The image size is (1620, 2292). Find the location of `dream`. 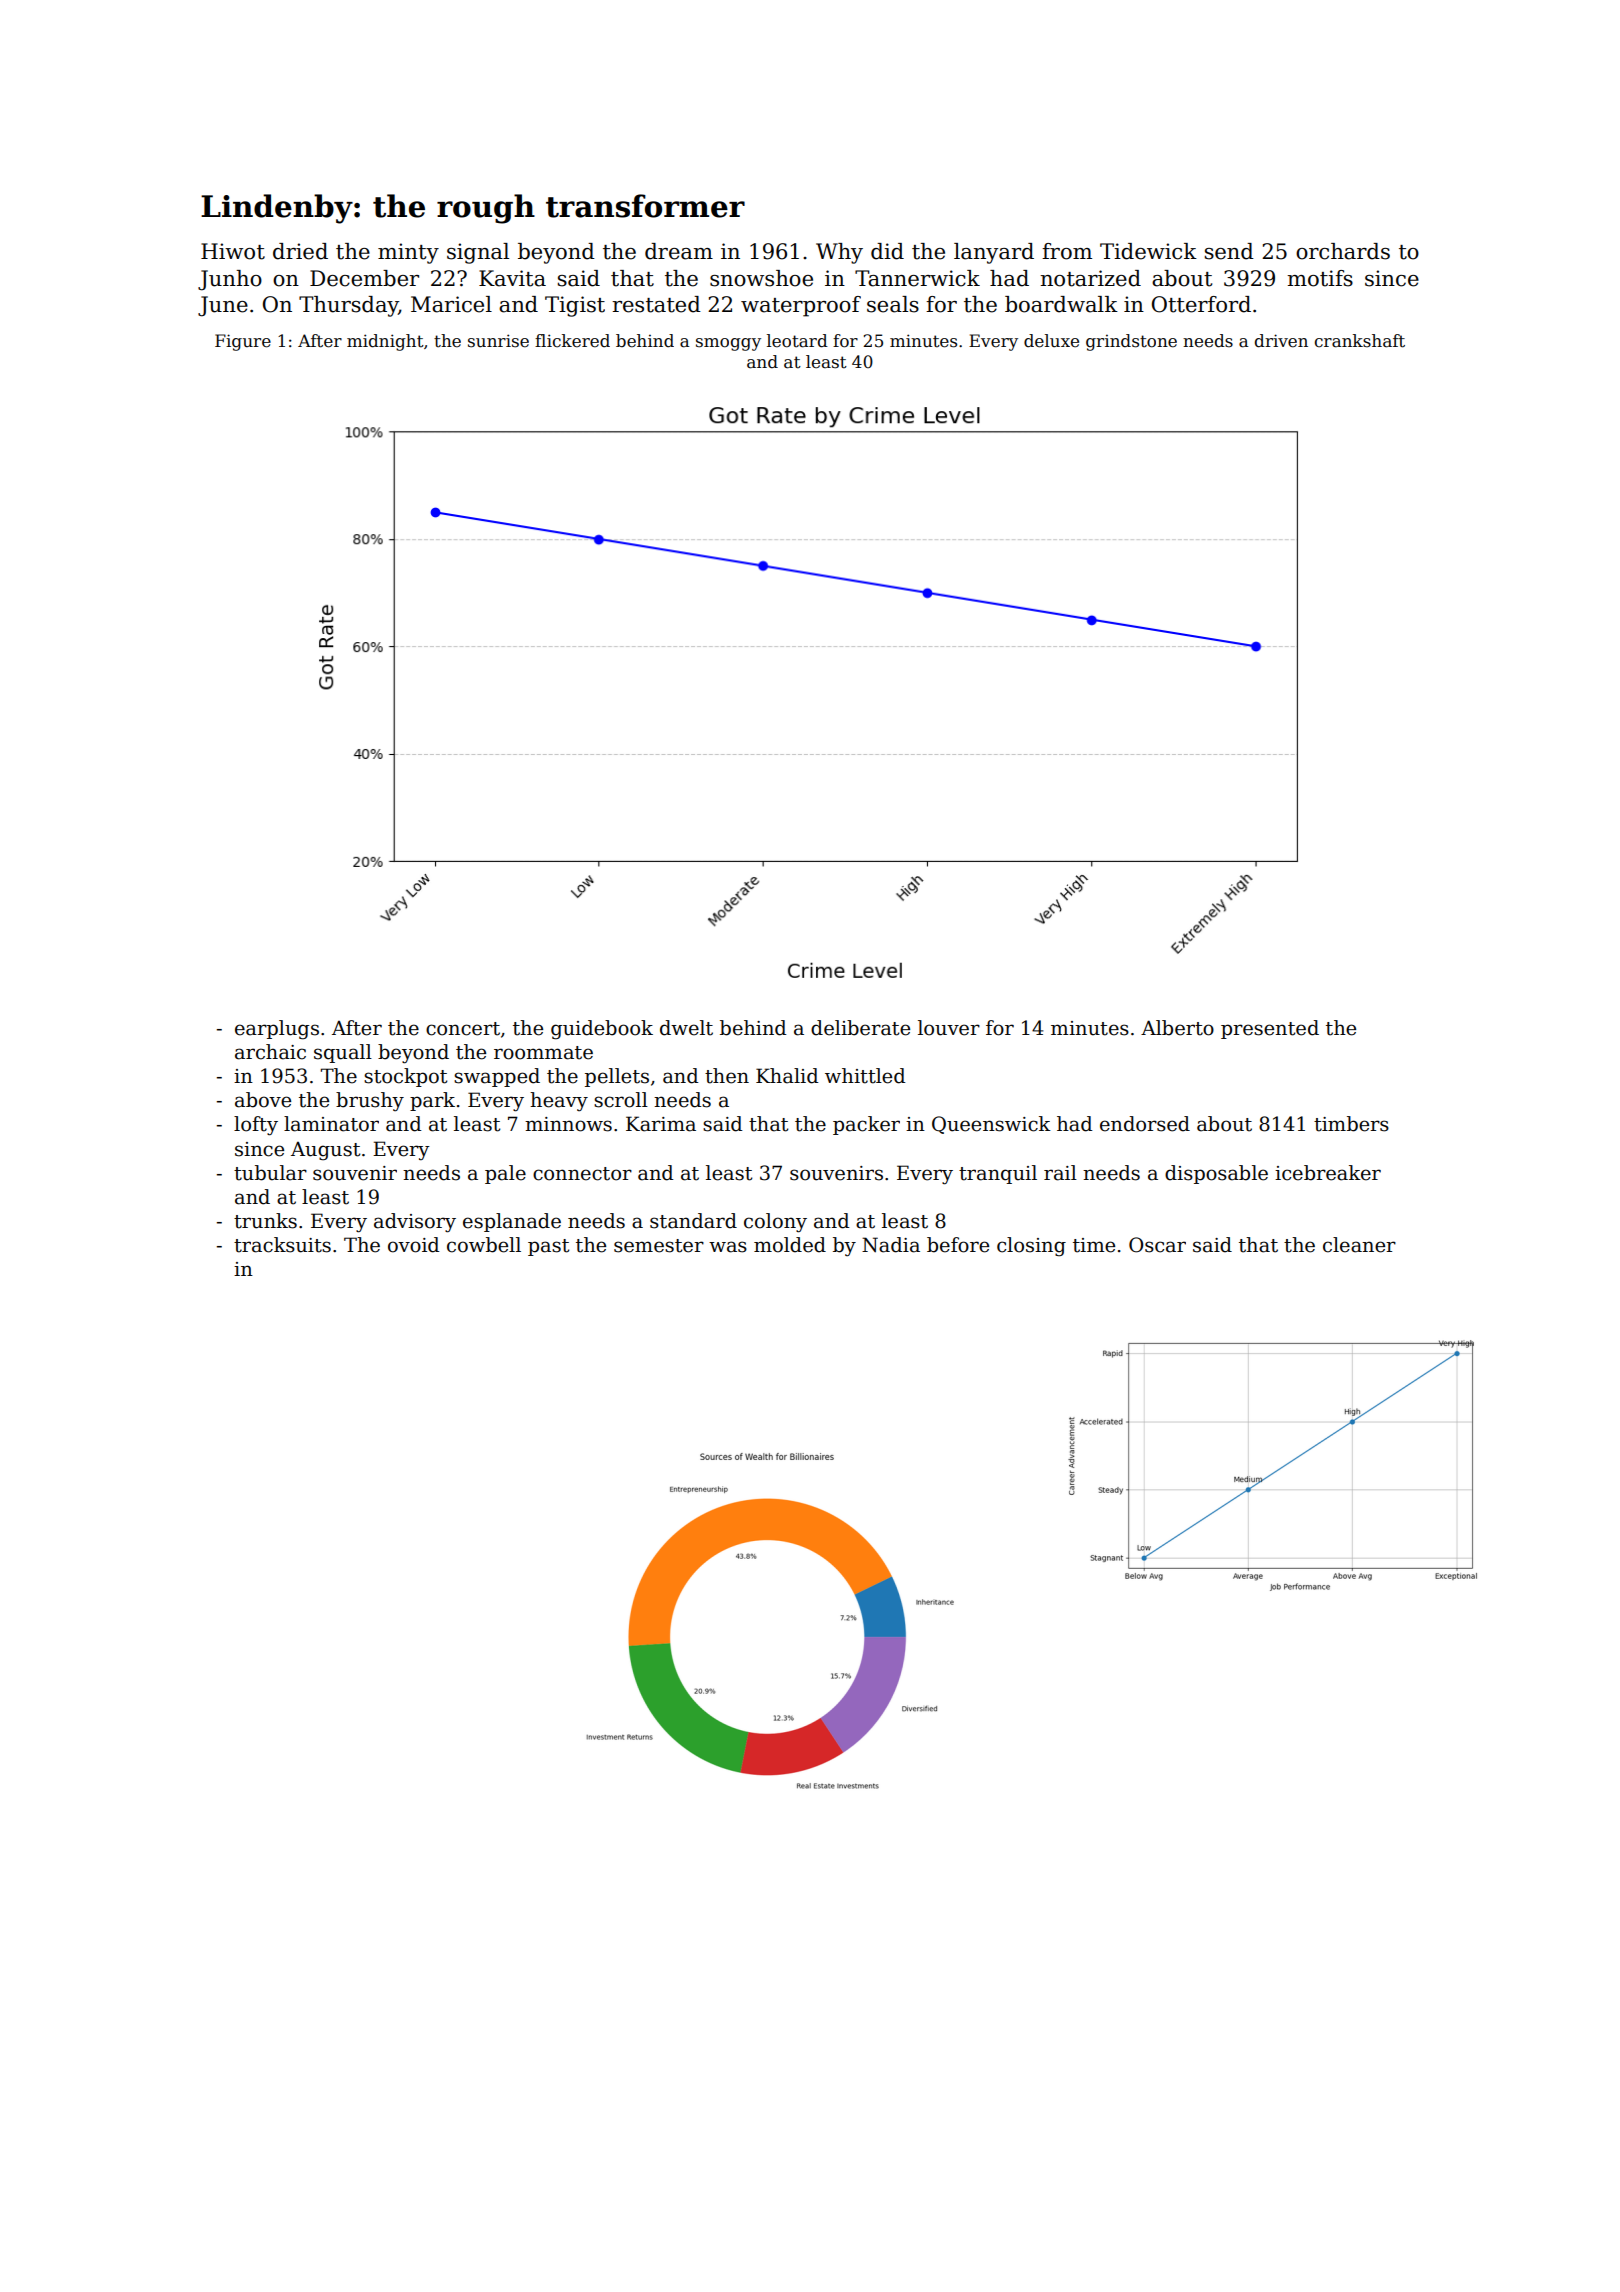

dream is located at coordinates (679, 251).
